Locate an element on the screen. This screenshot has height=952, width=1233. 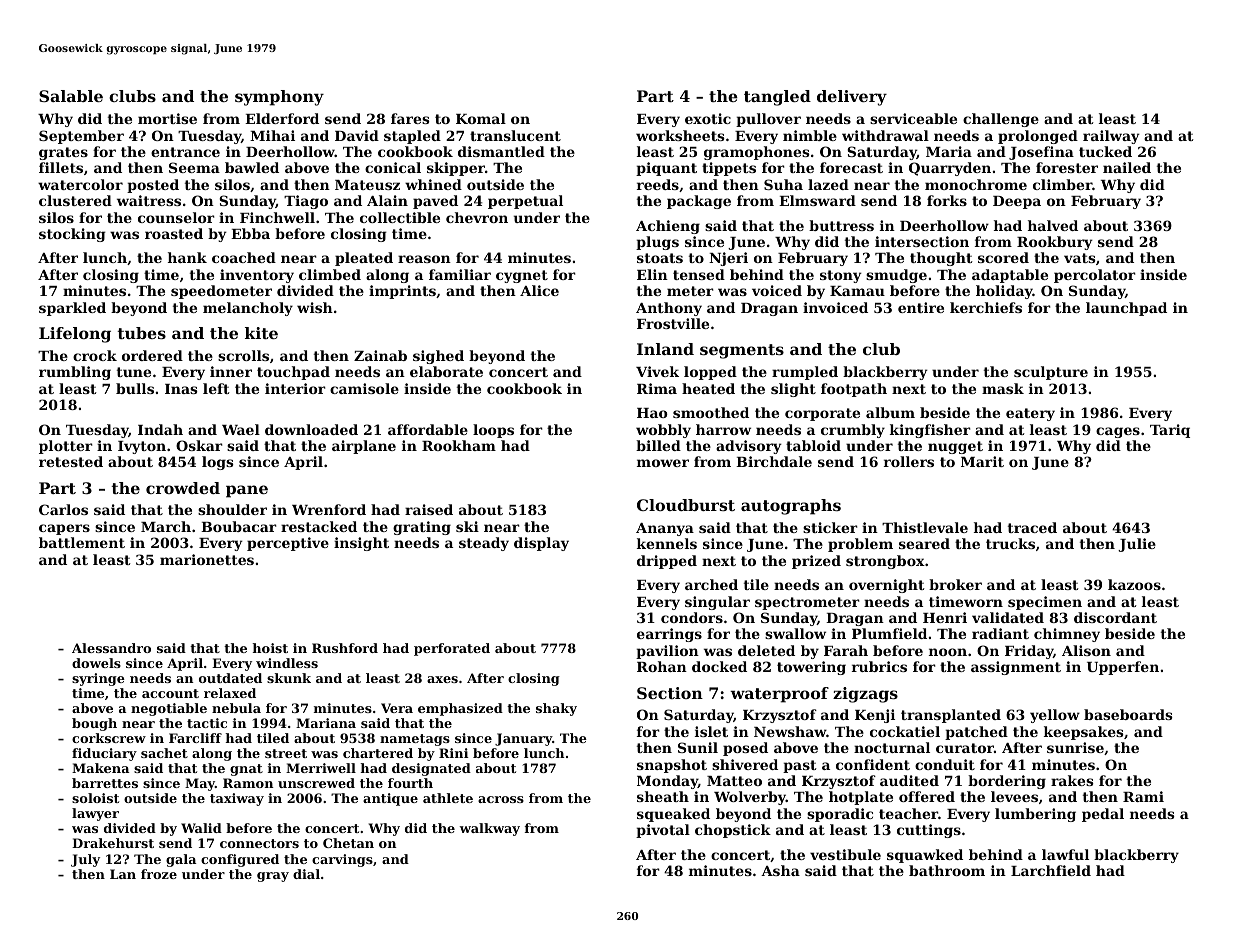
vats is located at coordinates (1080, 258).
